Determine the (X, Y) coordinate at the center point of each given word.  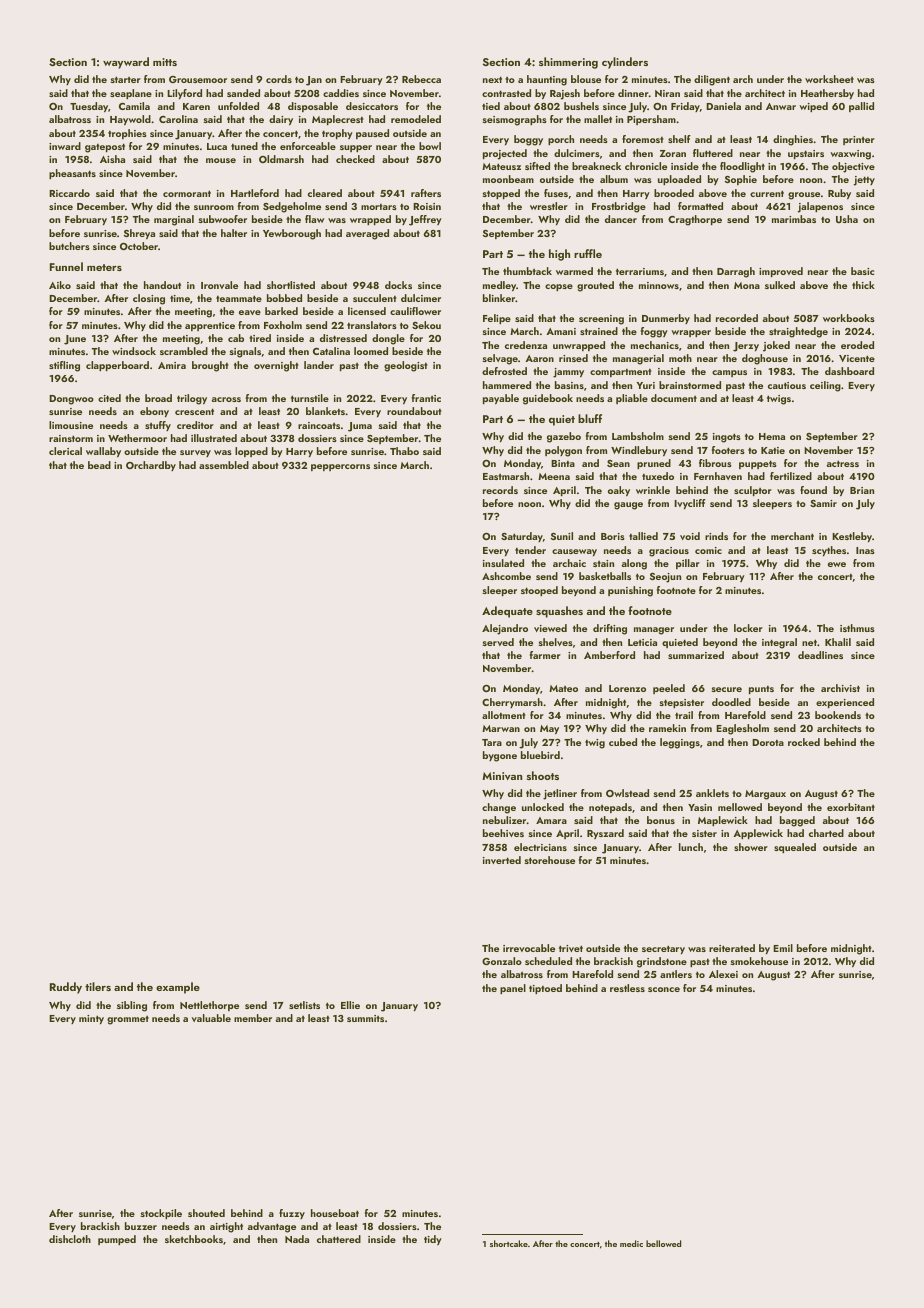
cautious (787, 385)
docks (398, 285)
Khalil (838, 642)
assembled (224, 465)
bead (99, 465)
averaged (367, 234)
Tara (492, 742)
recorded (737, 318)
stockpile (161, 1214)
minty (91, 1019)
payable (501, 399)
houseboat (335, 1213)
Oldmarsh (281, 159)
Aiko (60, 285)
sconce (664, 989)
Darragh (736, 272)
